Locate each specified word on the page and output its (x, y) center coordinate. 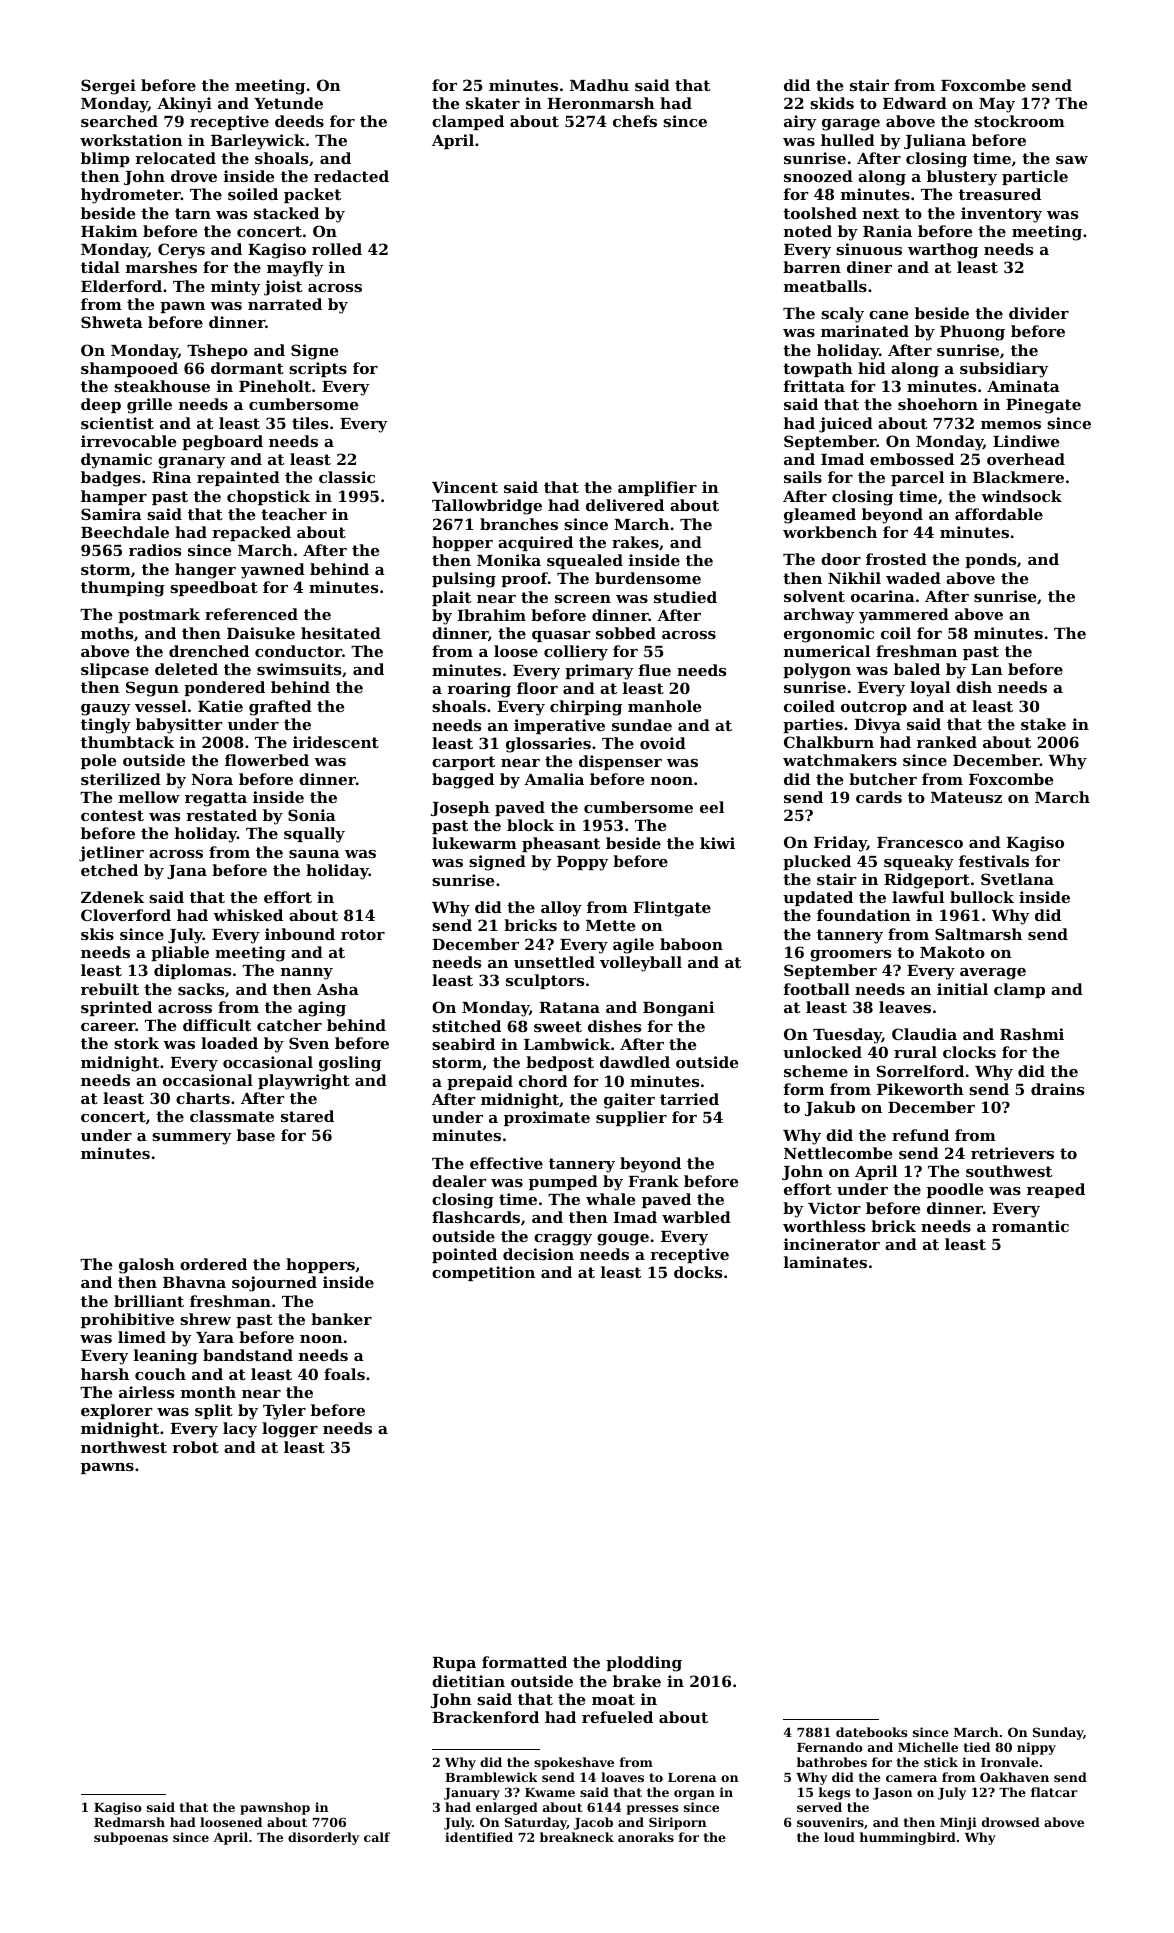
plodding (644, 1664)
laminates (825, 1262)
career (108, 1027)
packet (312, 195)
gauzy (106, 710)
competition (483, 1273)
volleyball (641, 964)
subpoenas (131, 1838)
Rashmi (1032, 1034)
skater (493, 103)
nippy (1036, 1748)
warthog (943, 251)
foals (344, 1374)
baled (917, 669)
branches (519, 524)
